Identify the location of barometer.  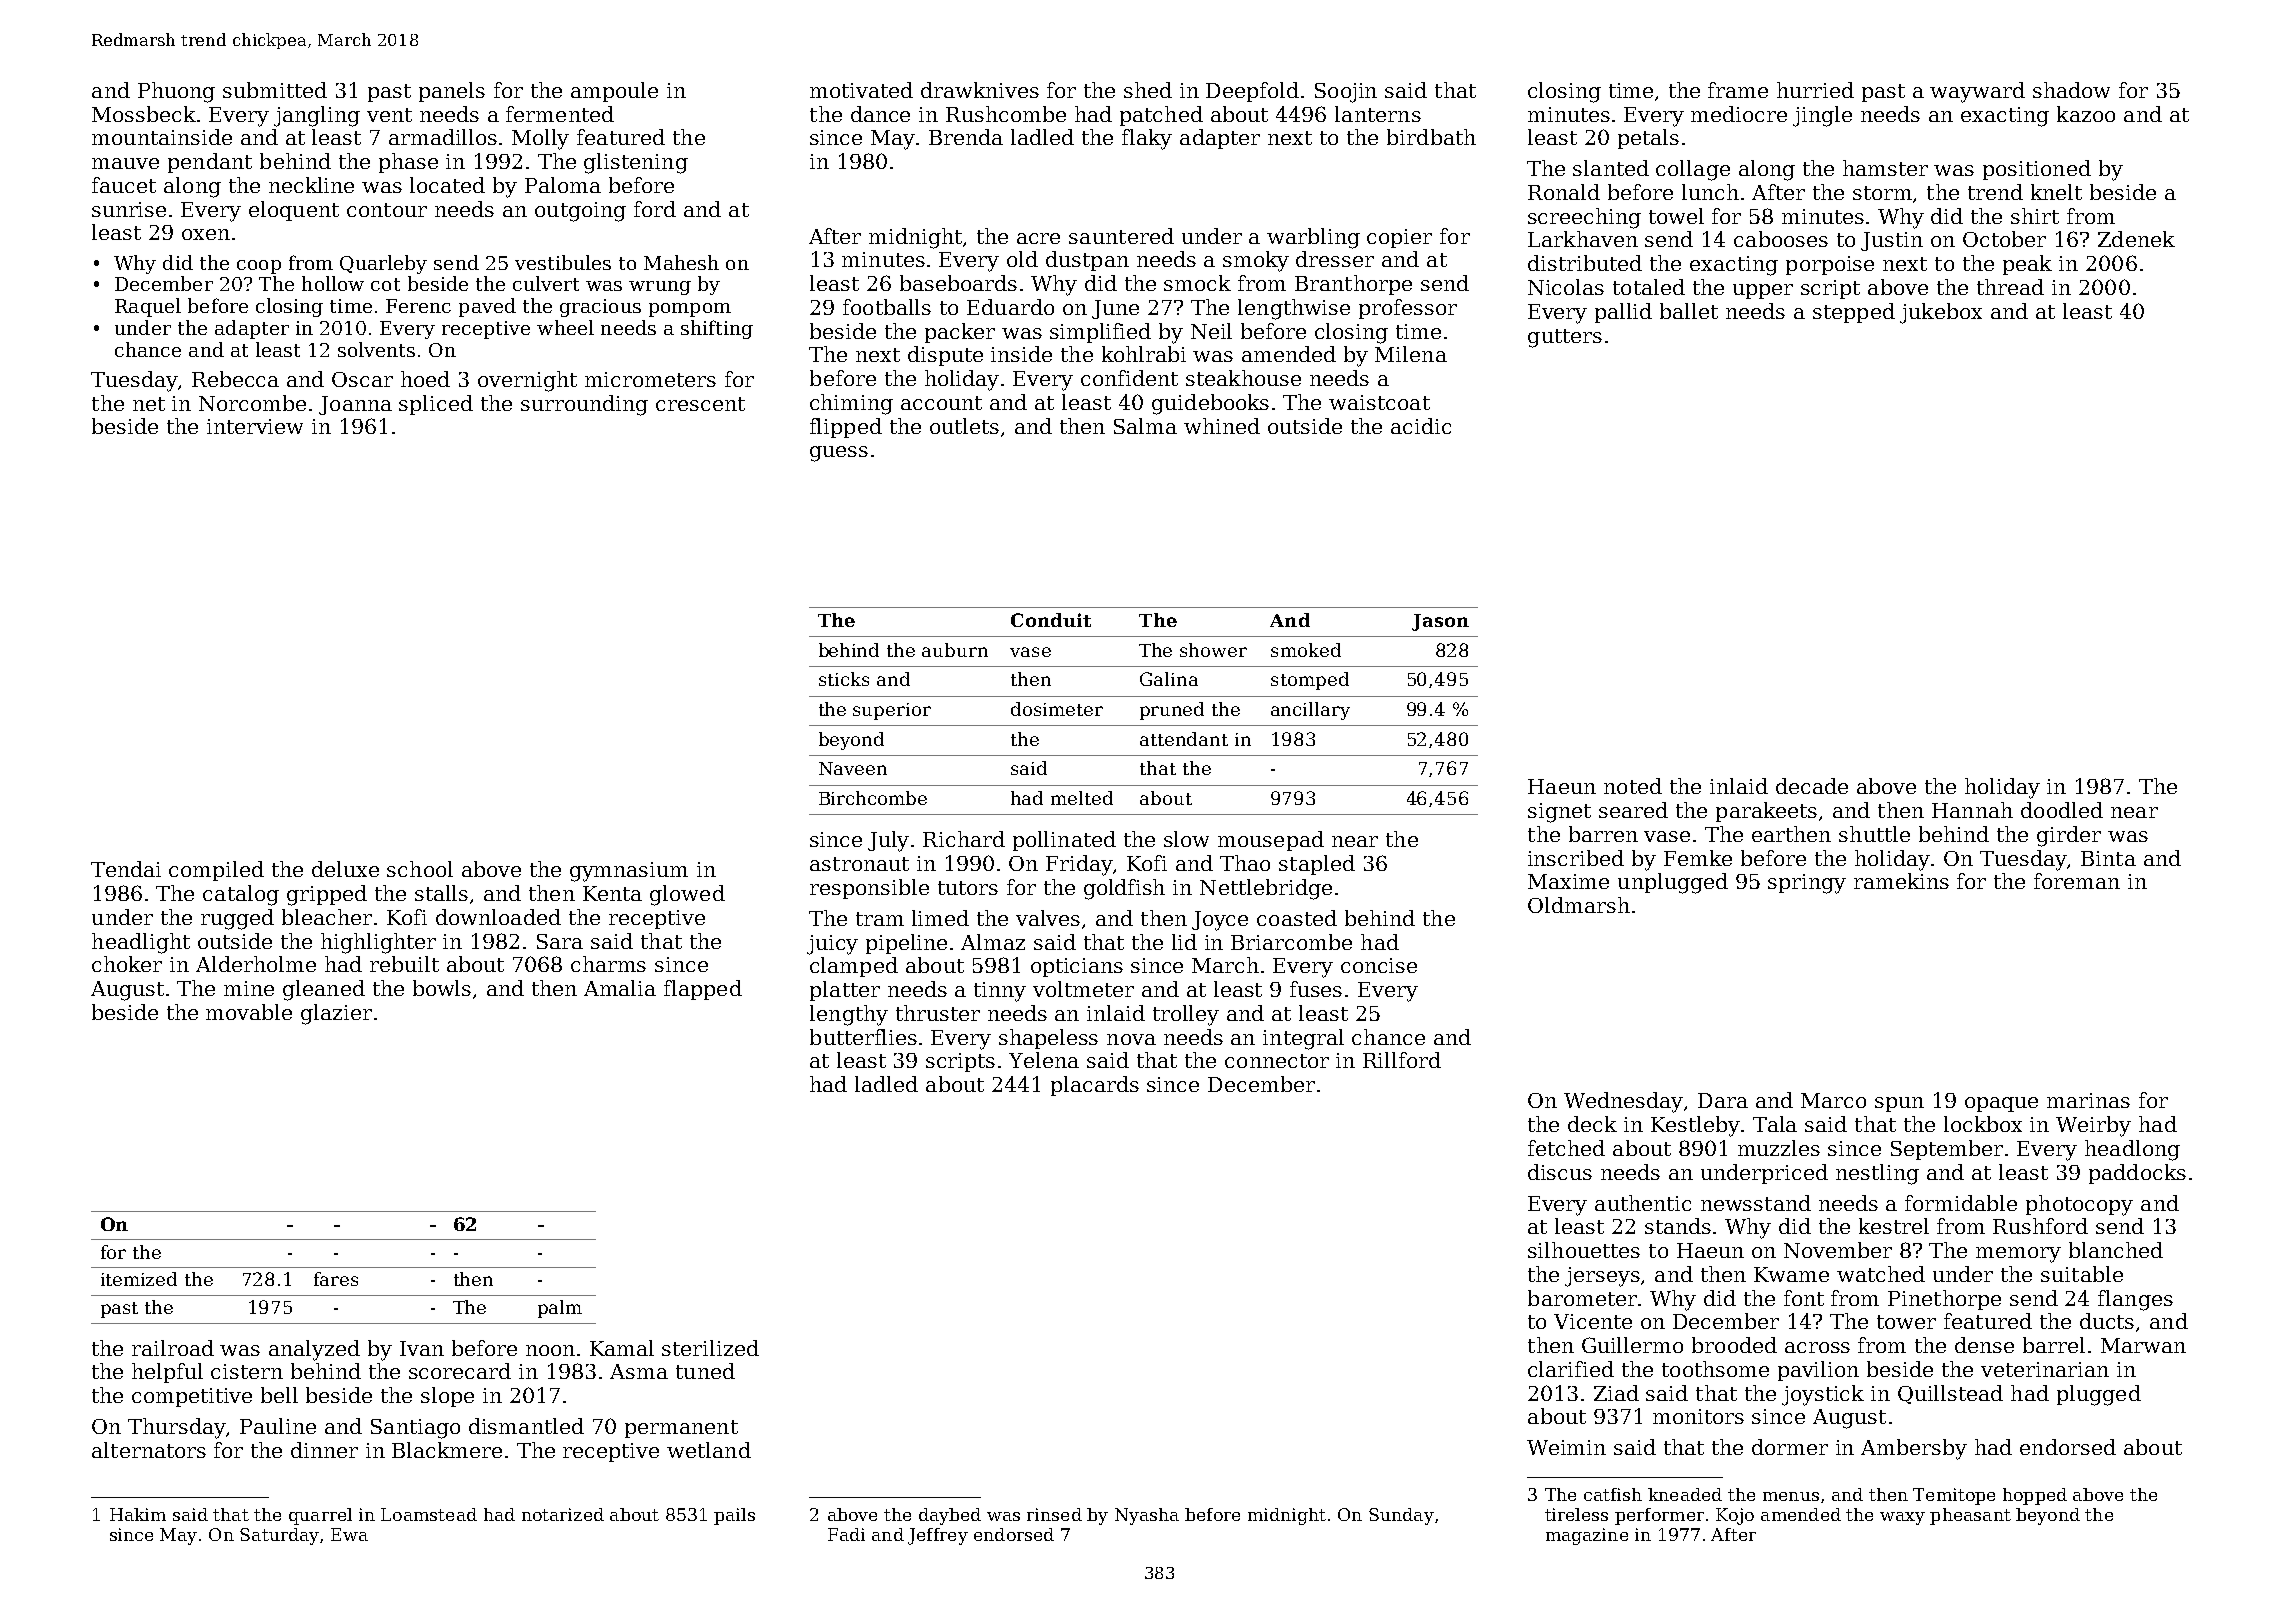
(1582, 1298).
